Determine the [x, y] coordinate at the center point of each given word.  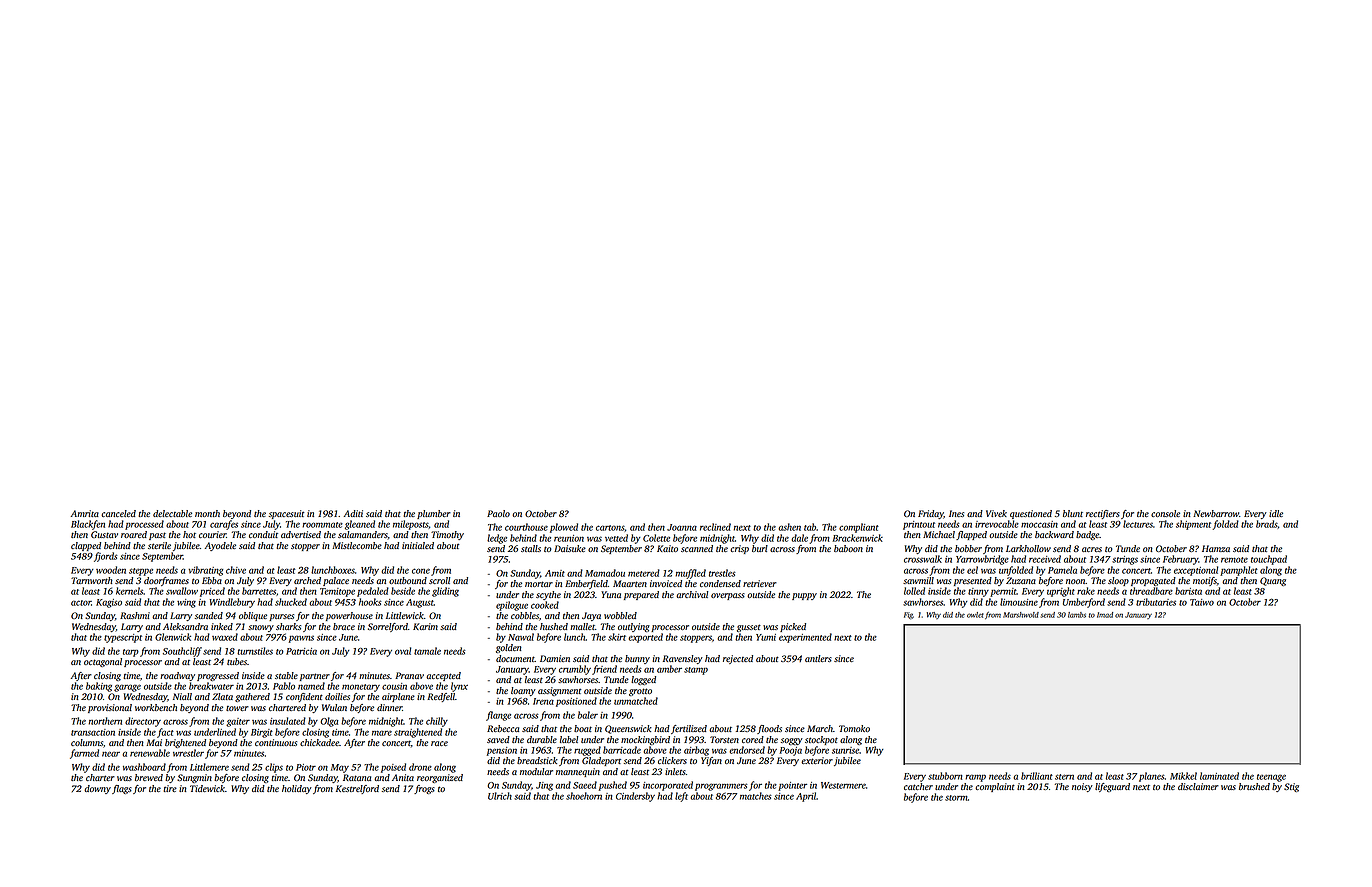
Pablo [284, 686]
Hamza [1216, 548]
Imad [1105, 615]
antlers [818, 658]
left [681, 797]
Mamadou [605, 573]
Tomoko [854, 728]
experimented [805, 638]
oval [403, 651]
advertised [301, 534]
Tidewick [207, 788]
